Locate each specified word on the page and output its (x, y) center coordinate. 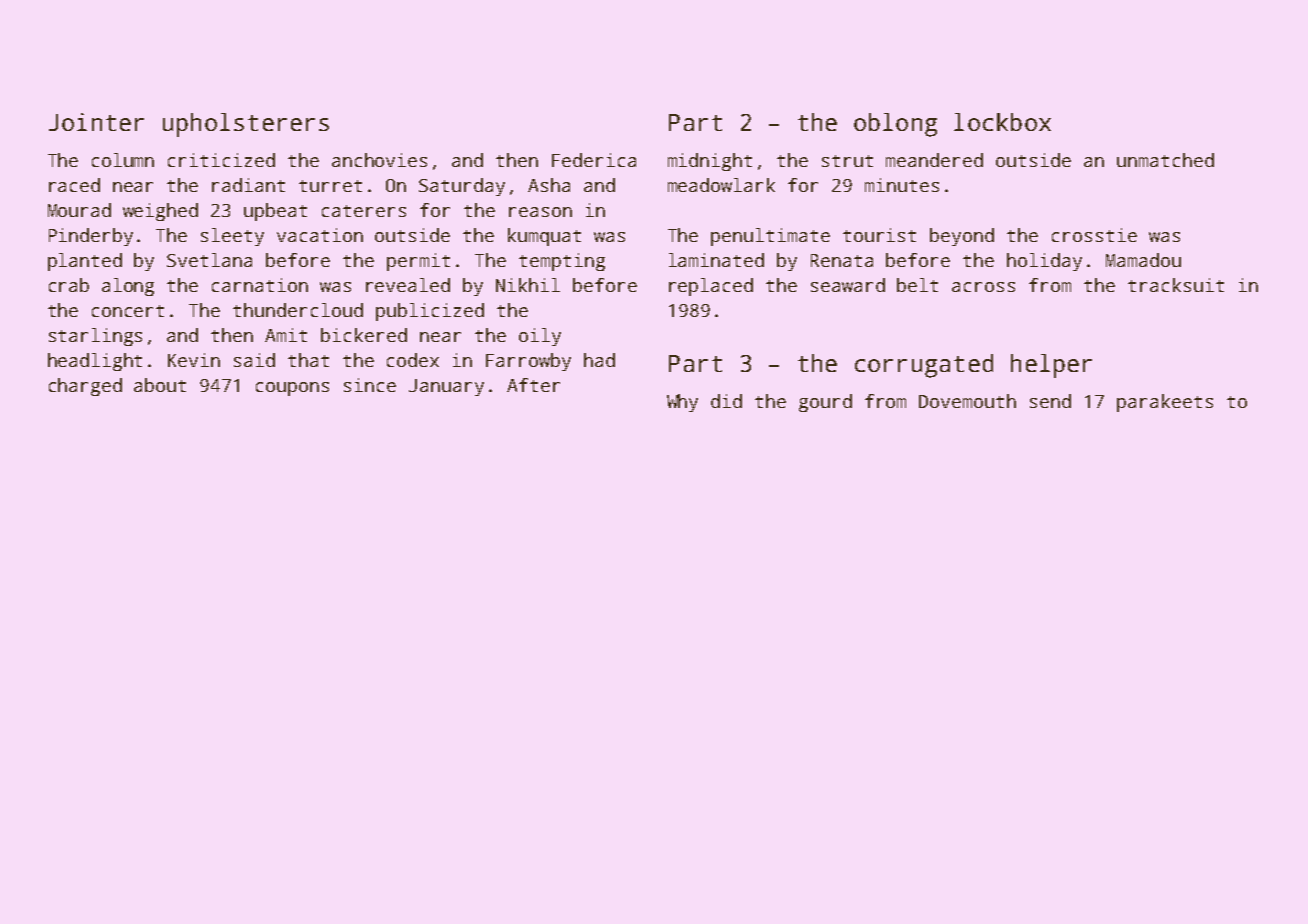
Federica (594, 160)
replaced (711, 287)
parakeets (1165, 403)
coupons (292, 389)
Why (682, 403)
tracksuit (1176, 285)
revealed (408, 285)
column (123, 160)
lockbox (1002, 122)
